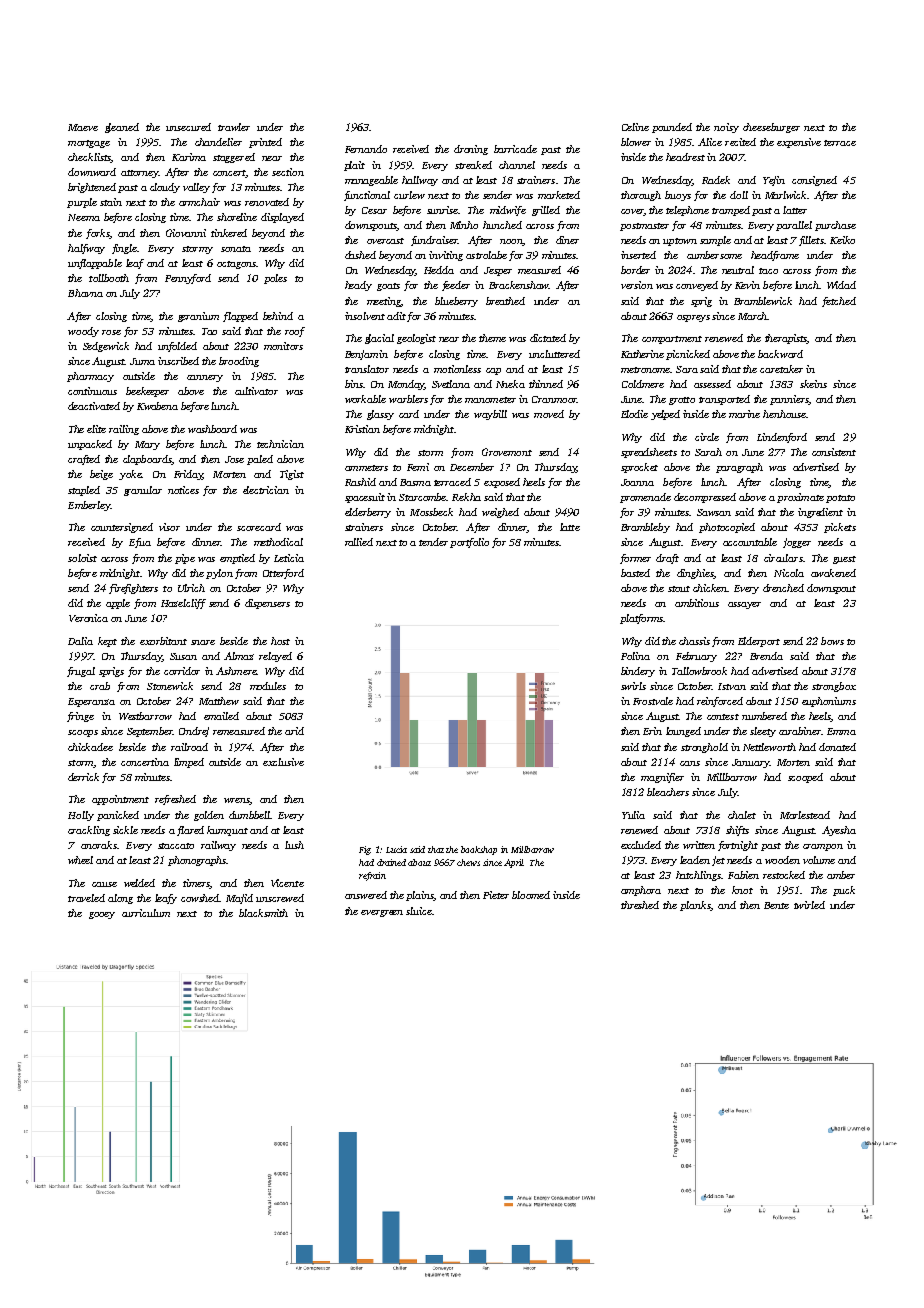  What do you see at coordinates (471, 150) in the screenshot?
I see `droning` at bounding box center [471, 150].
